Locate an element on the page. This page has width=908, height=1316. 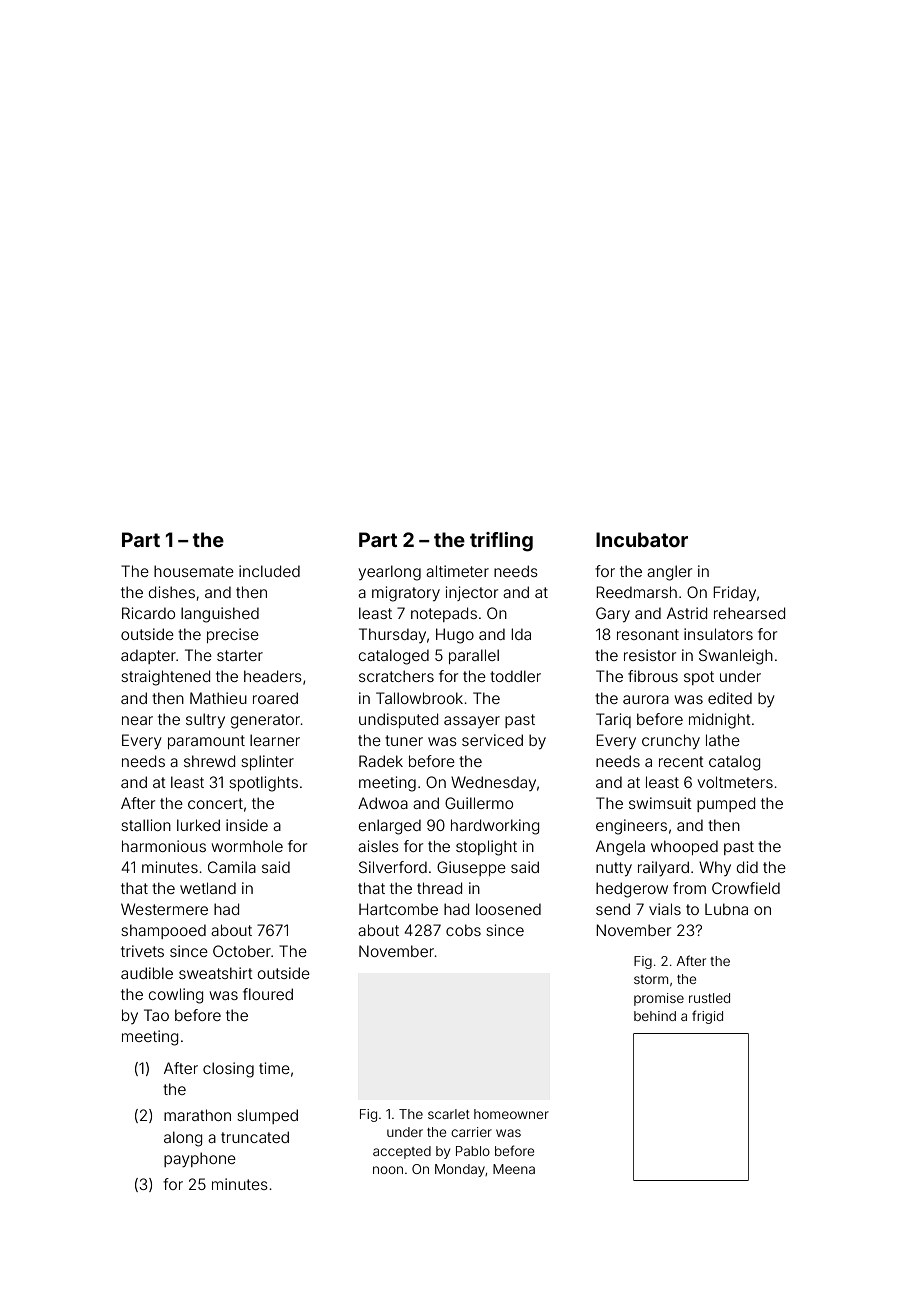
Why is located at coordinates (715, 868).
